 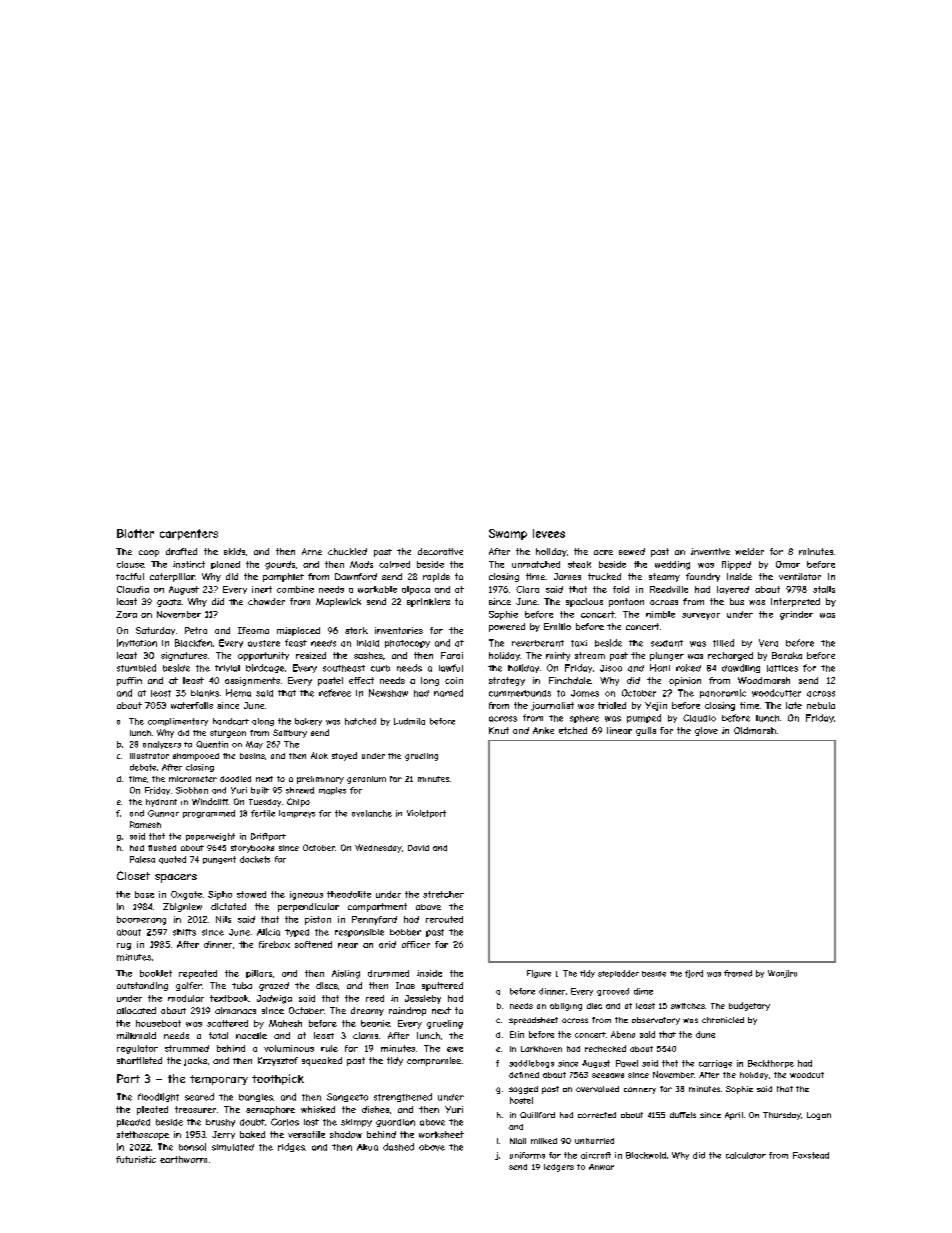 I want to click on sprinklers, so click(x=428, y=602).
